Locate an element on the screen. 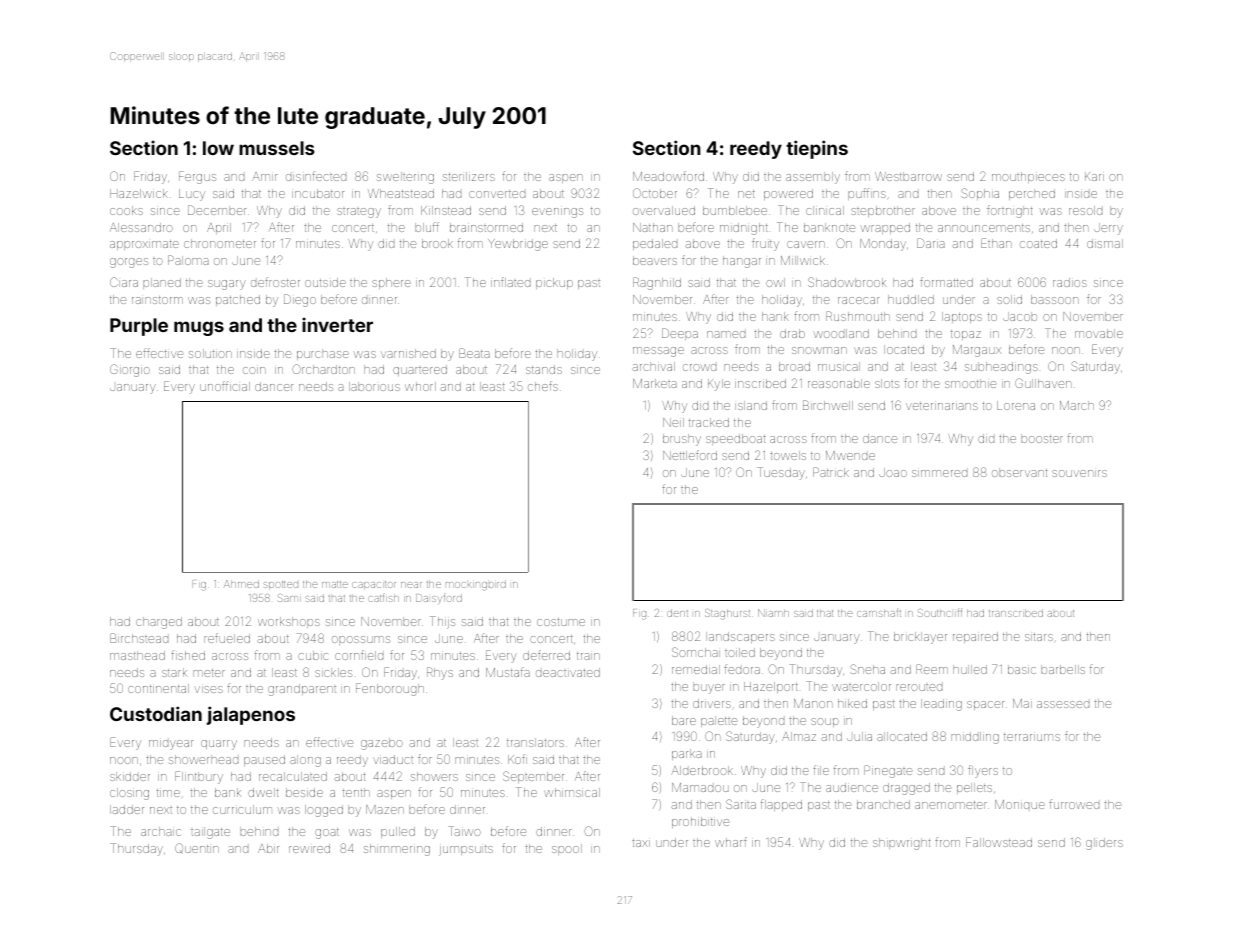 The image size is (1233, 952). mussels is located at coordinates (277, 148).
